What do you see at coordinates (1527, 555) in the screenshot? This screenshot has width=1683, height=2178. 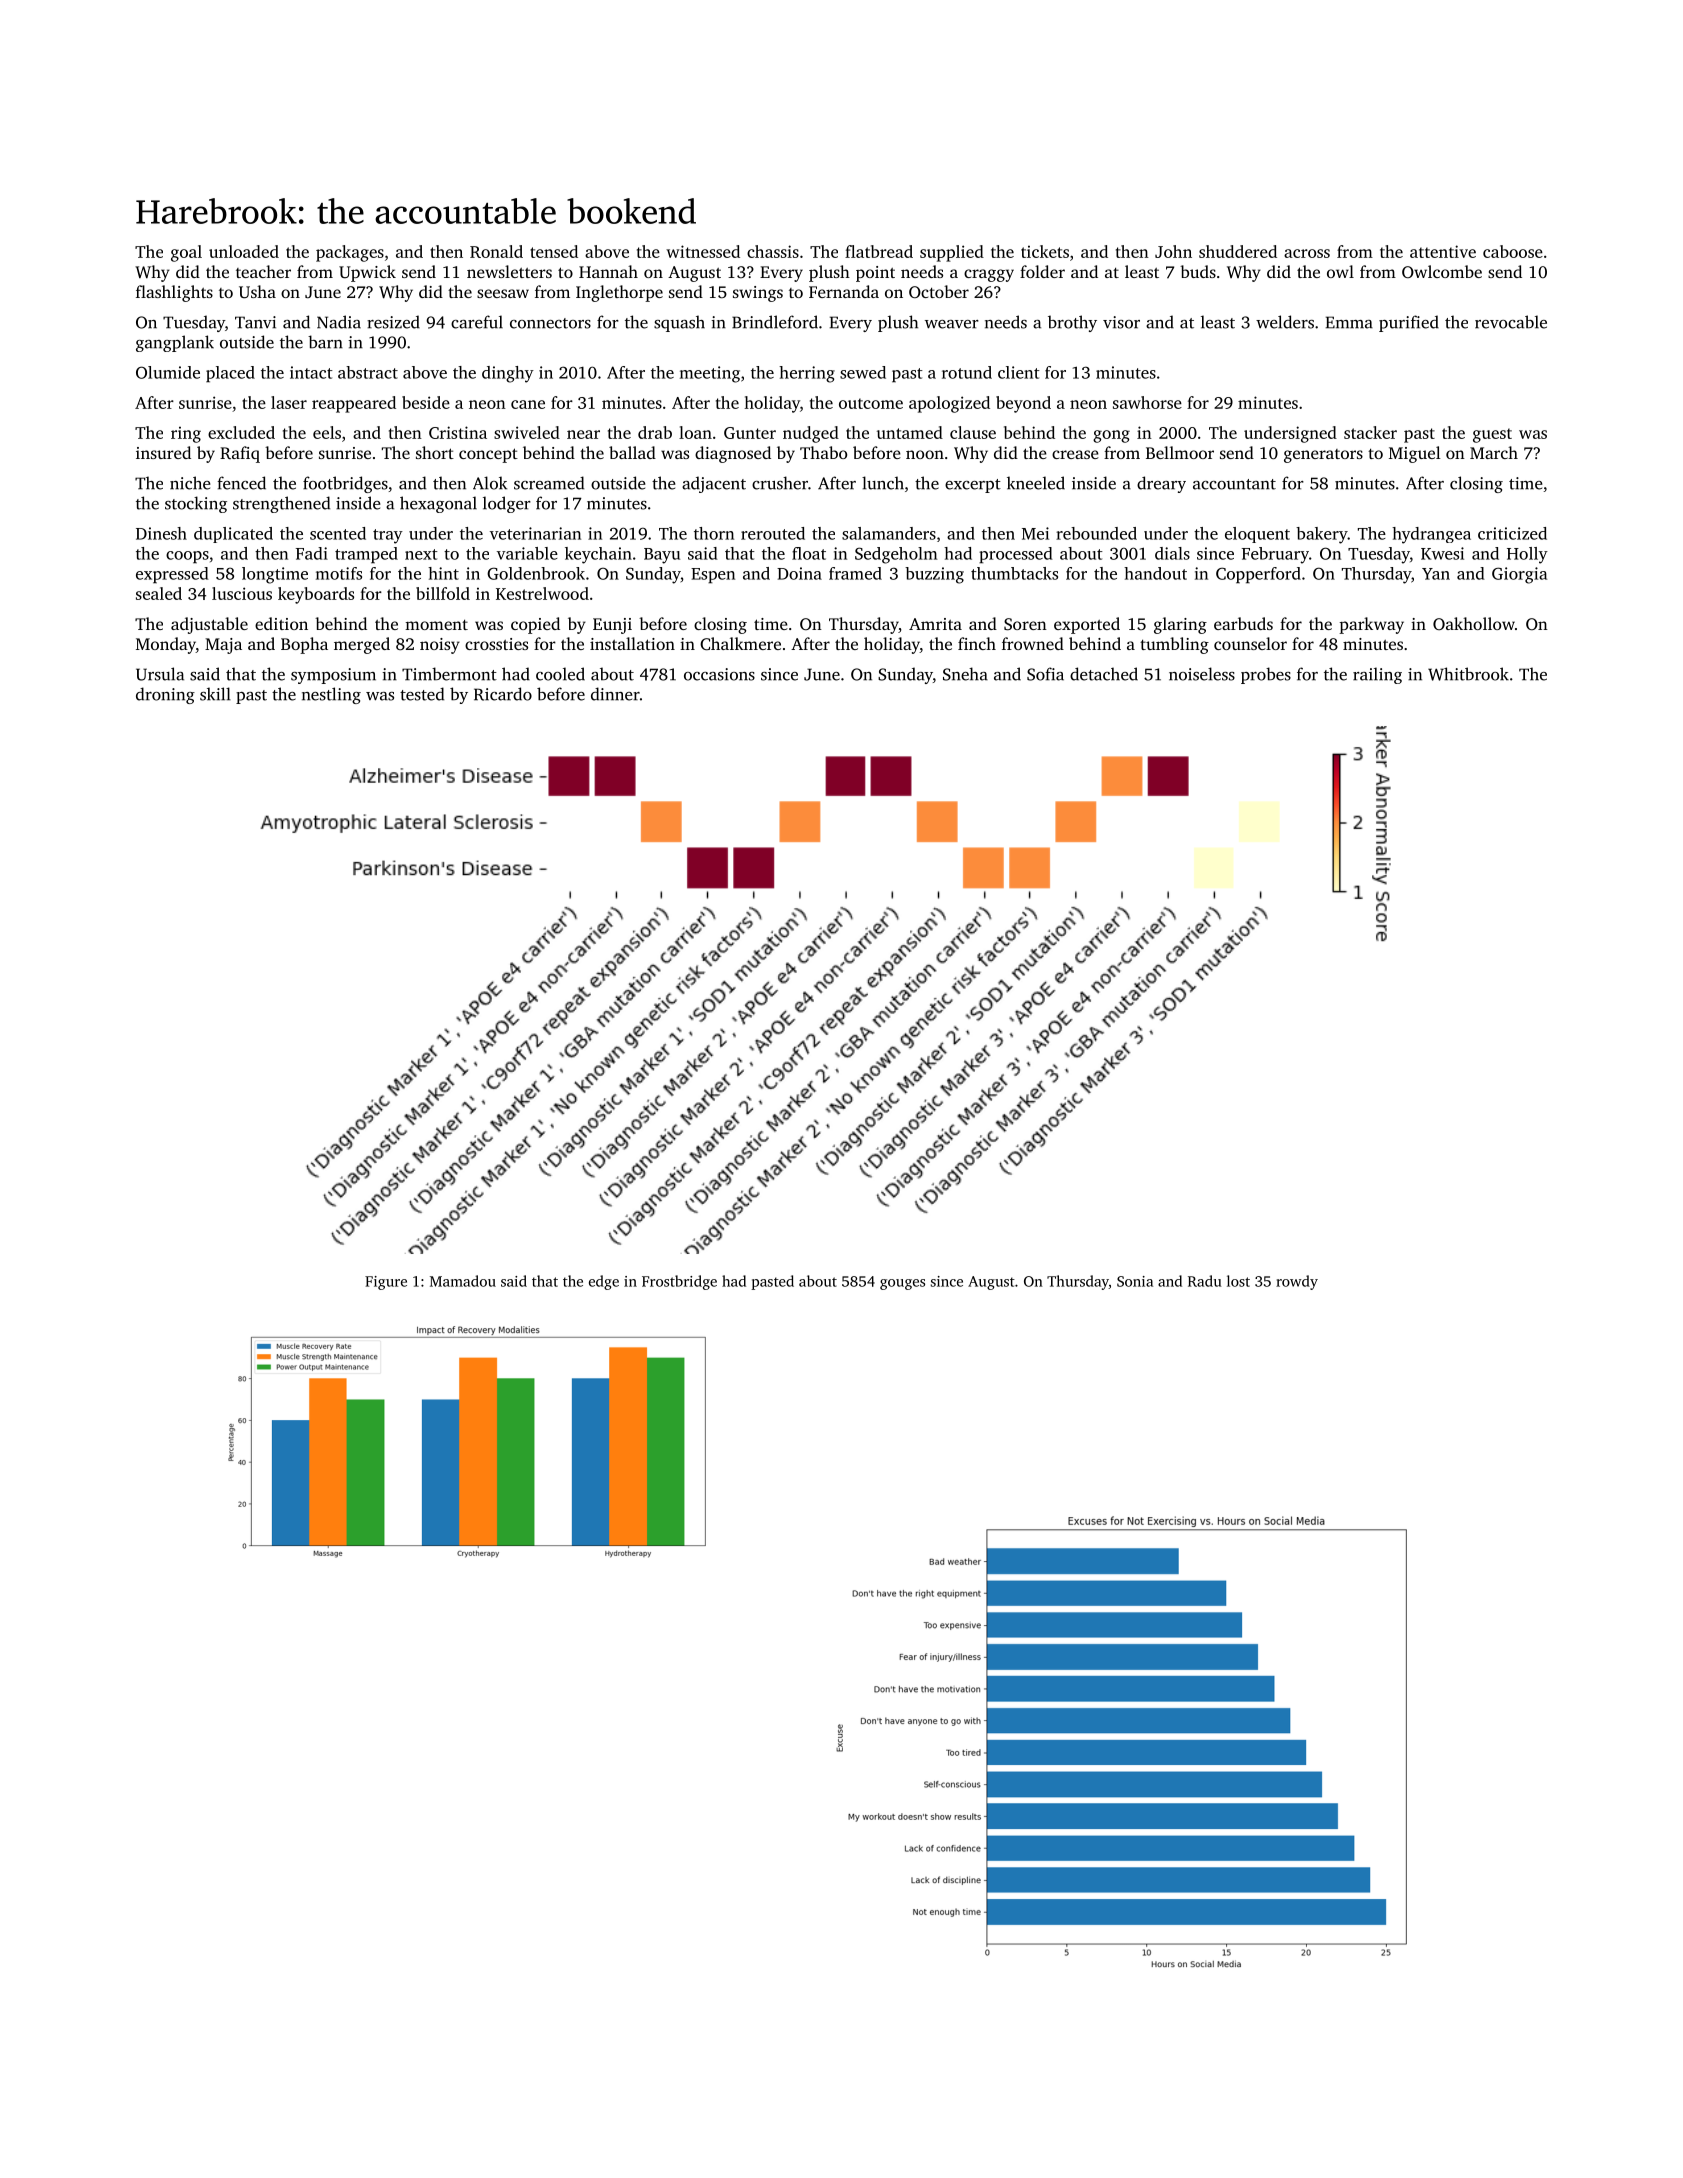 I see `Holly` at bounding box center [1527, 555].
